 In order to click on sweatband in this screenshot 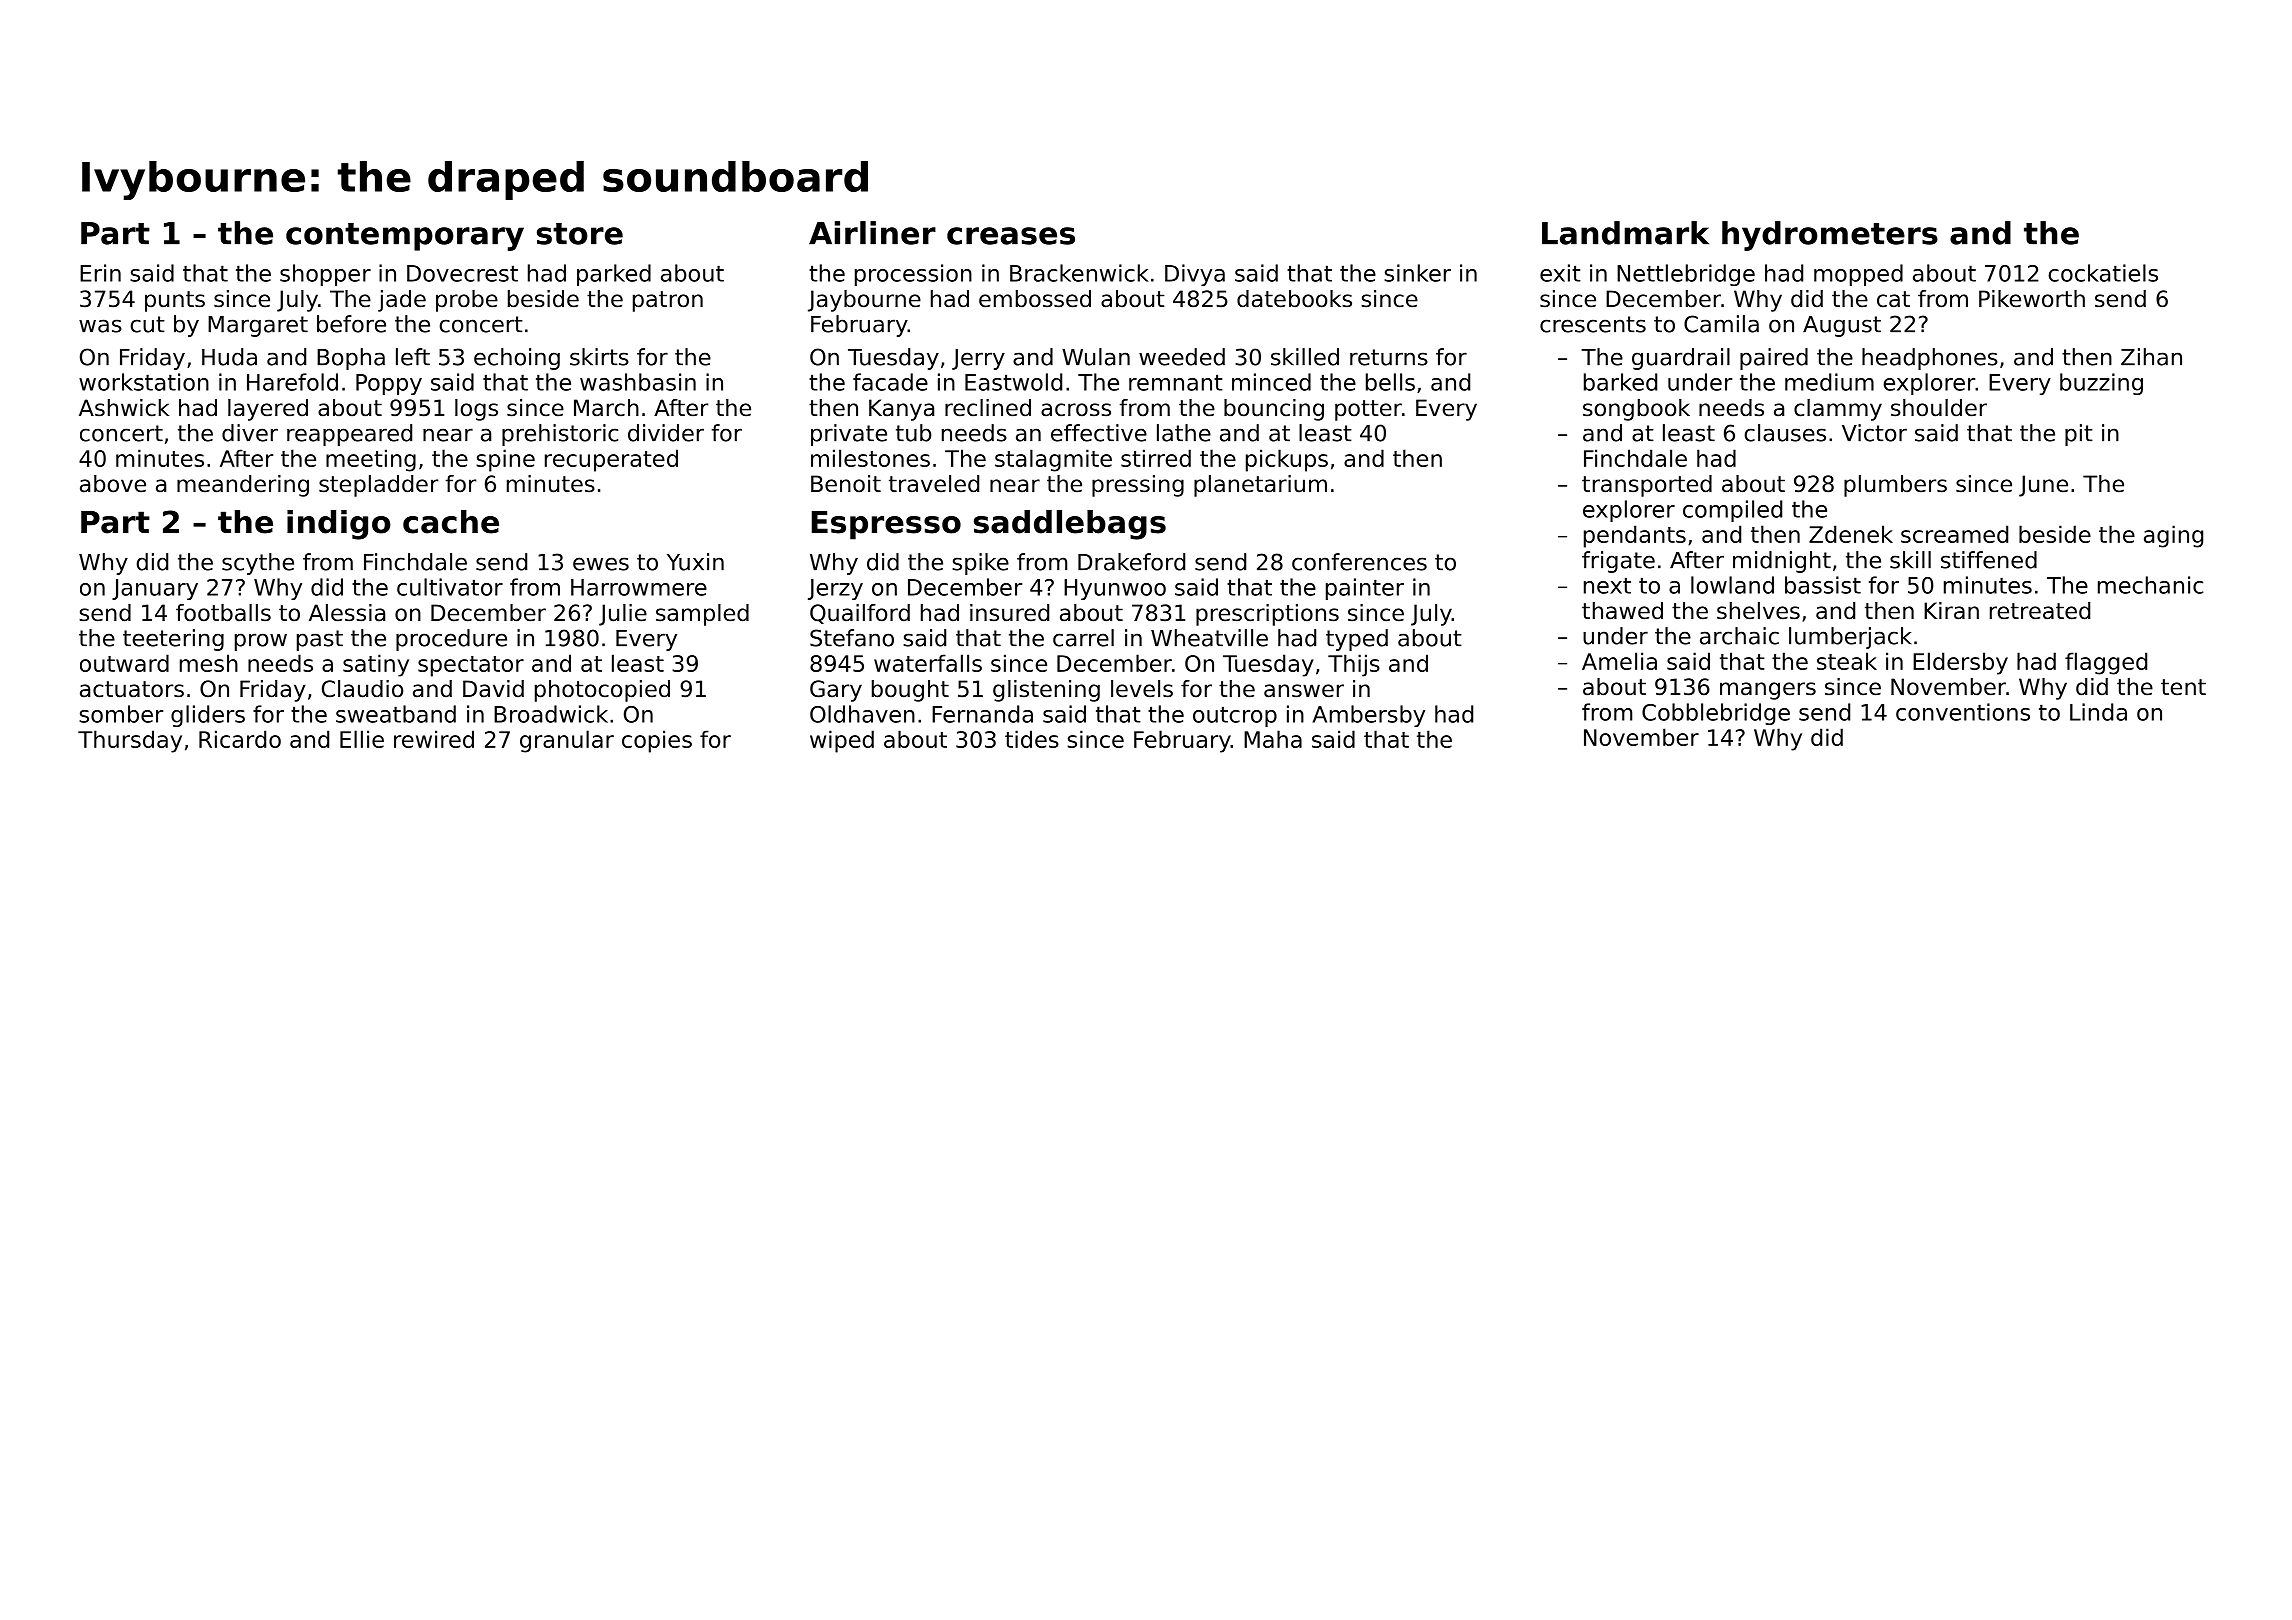, I will do `click(396, 714)`.
